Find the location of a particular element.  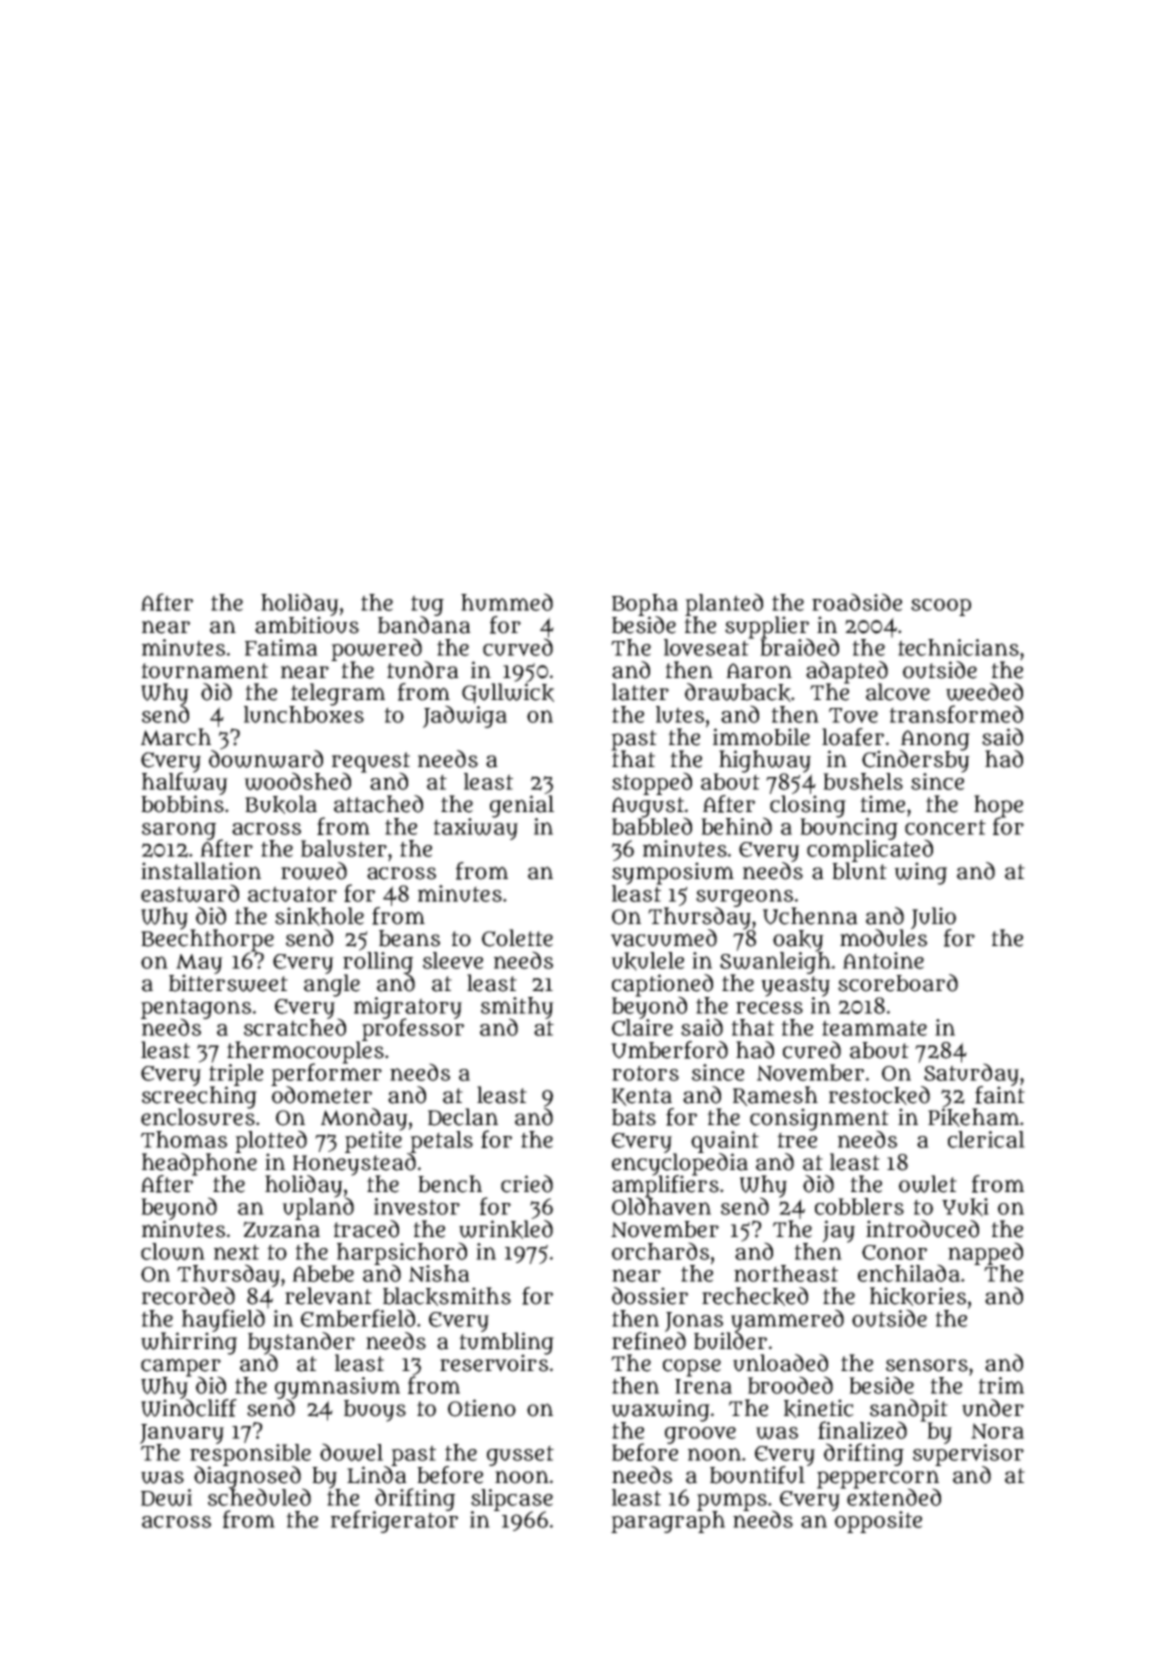

tug is located at coordinates (427, 605).
